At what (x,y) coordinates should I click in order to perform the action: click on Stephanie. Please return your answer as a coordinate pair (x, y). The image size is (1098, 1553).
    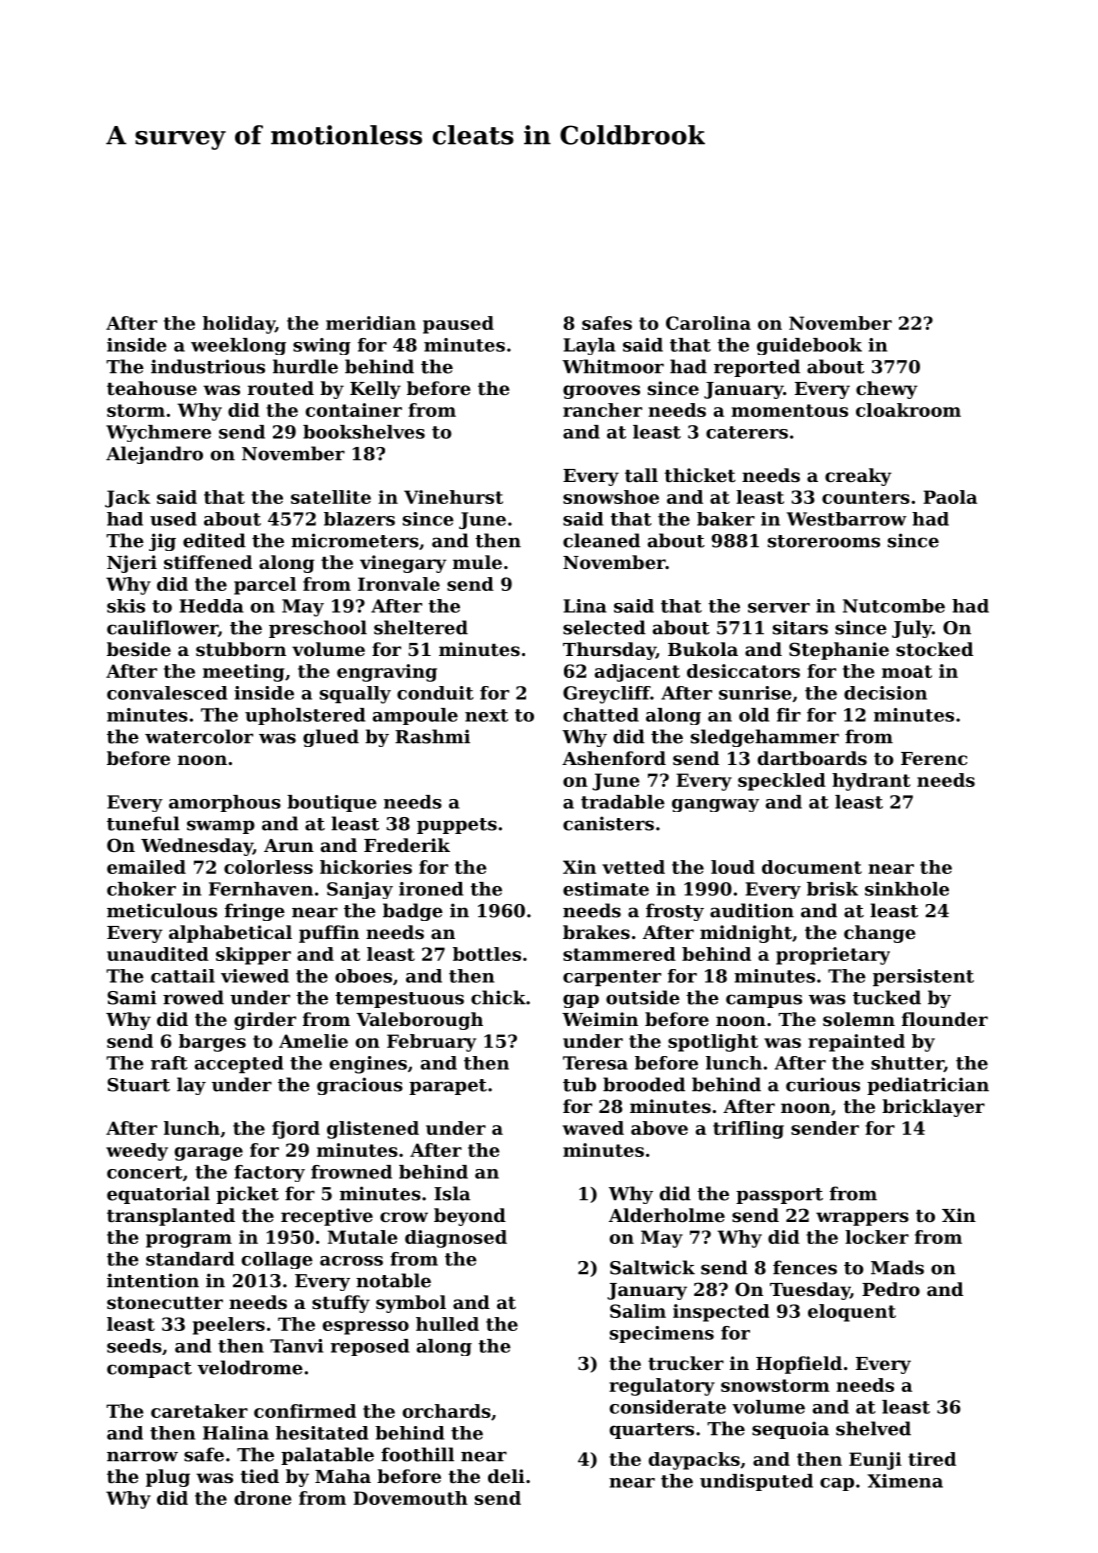
    Looking at the image, I should click on (839, 651).
